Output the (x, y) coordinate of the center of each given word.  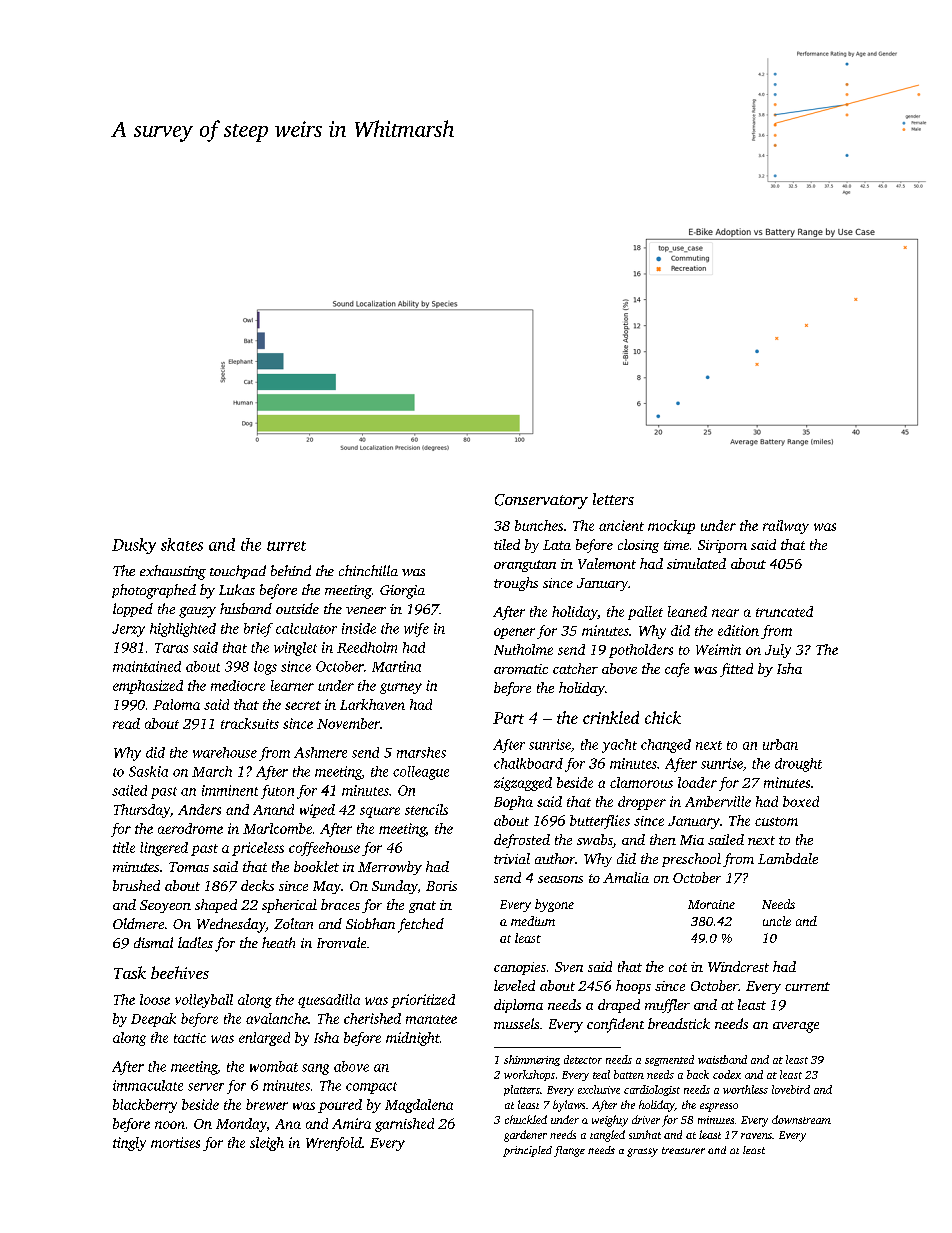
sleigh (267, 1144)
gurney (401, 688)
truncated (784, 611)
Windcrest (738, 966)
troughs (516, 584)
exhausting (173, 572)
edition (738, 630)
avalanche (277, 1018)
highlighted (183, 630)
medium (533, 921)
